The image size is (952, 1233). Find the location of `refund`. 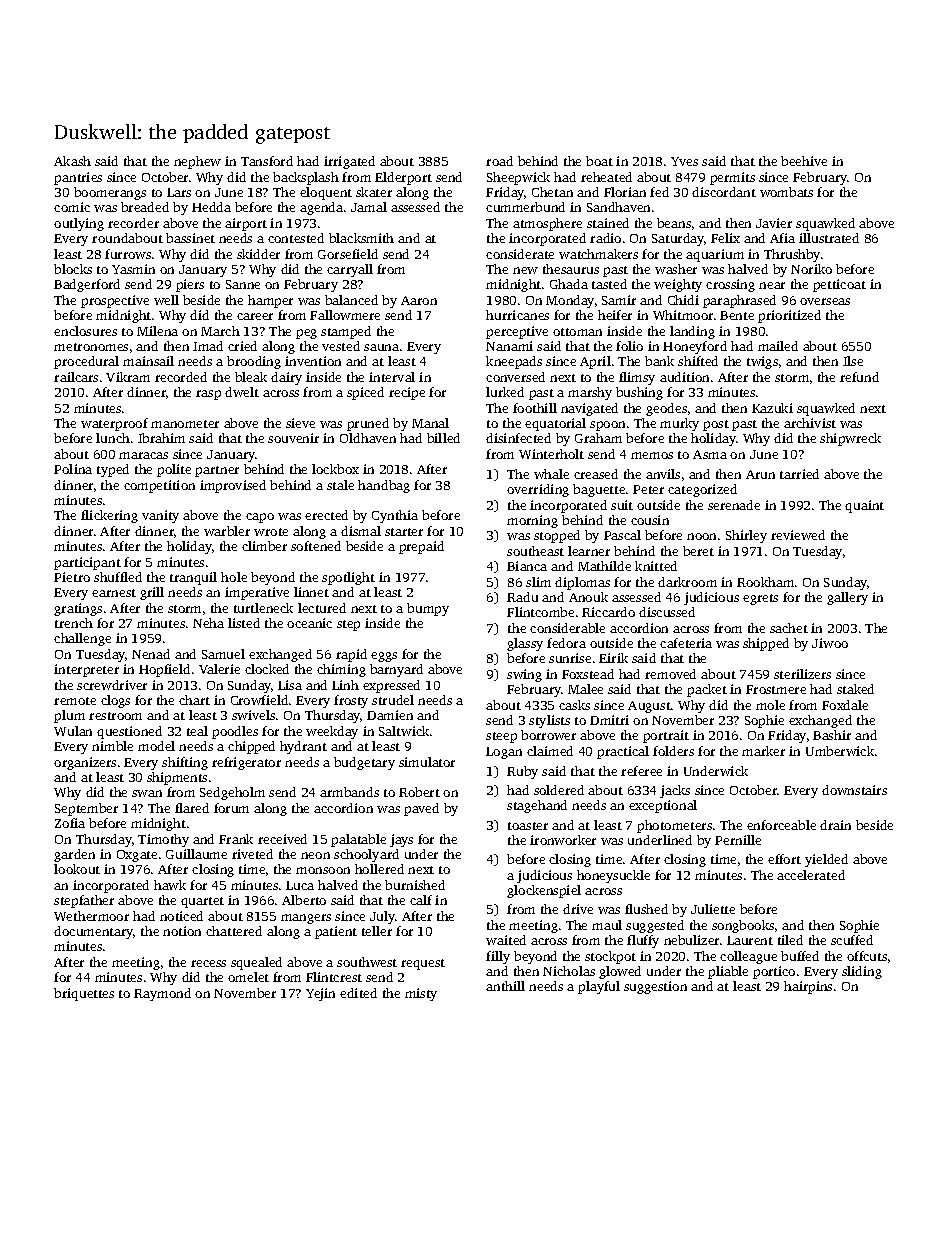

refund is located at coordinates (859, 377).
